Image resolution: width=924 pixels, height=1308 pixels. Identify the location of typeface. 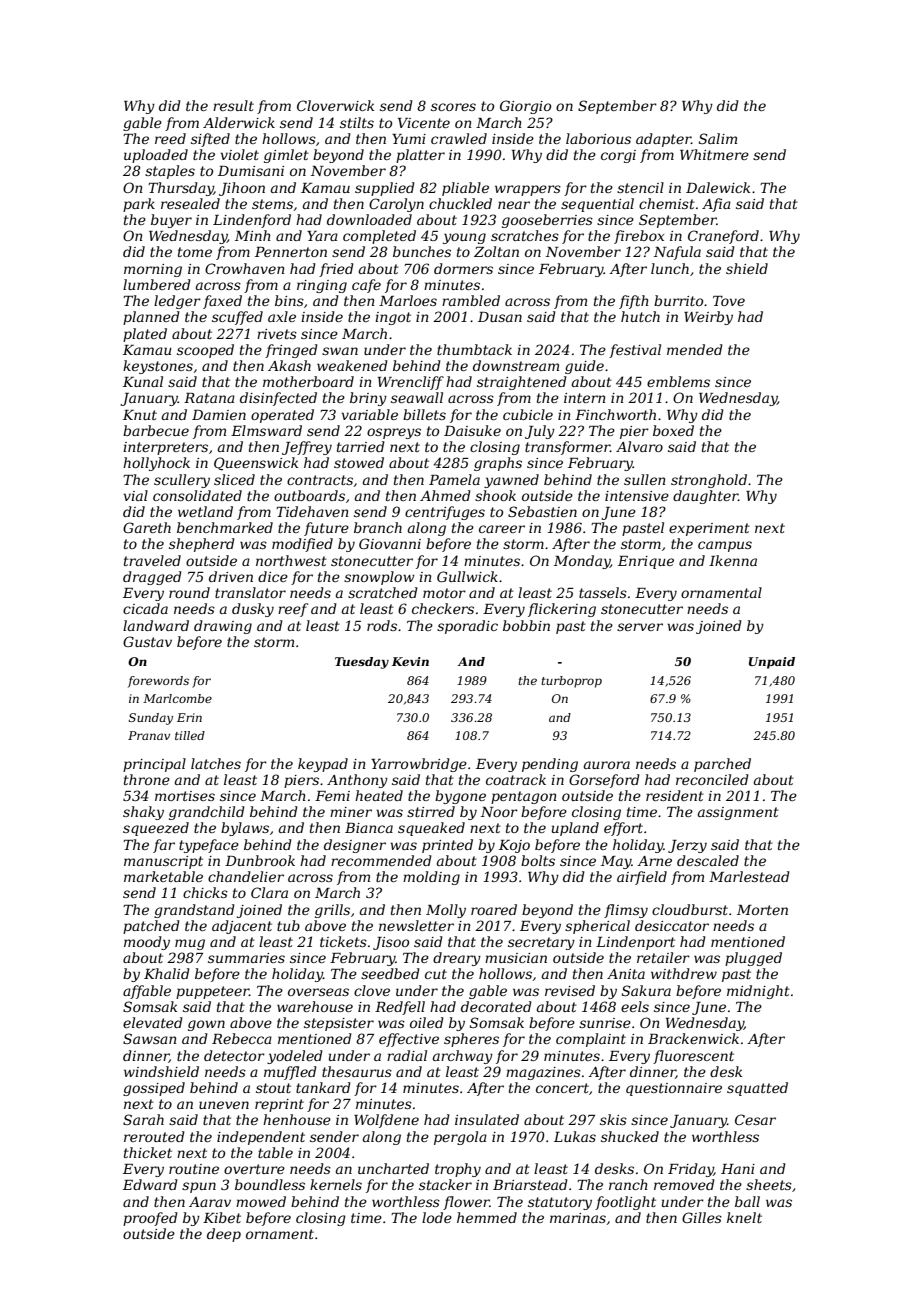
(209, 846).
